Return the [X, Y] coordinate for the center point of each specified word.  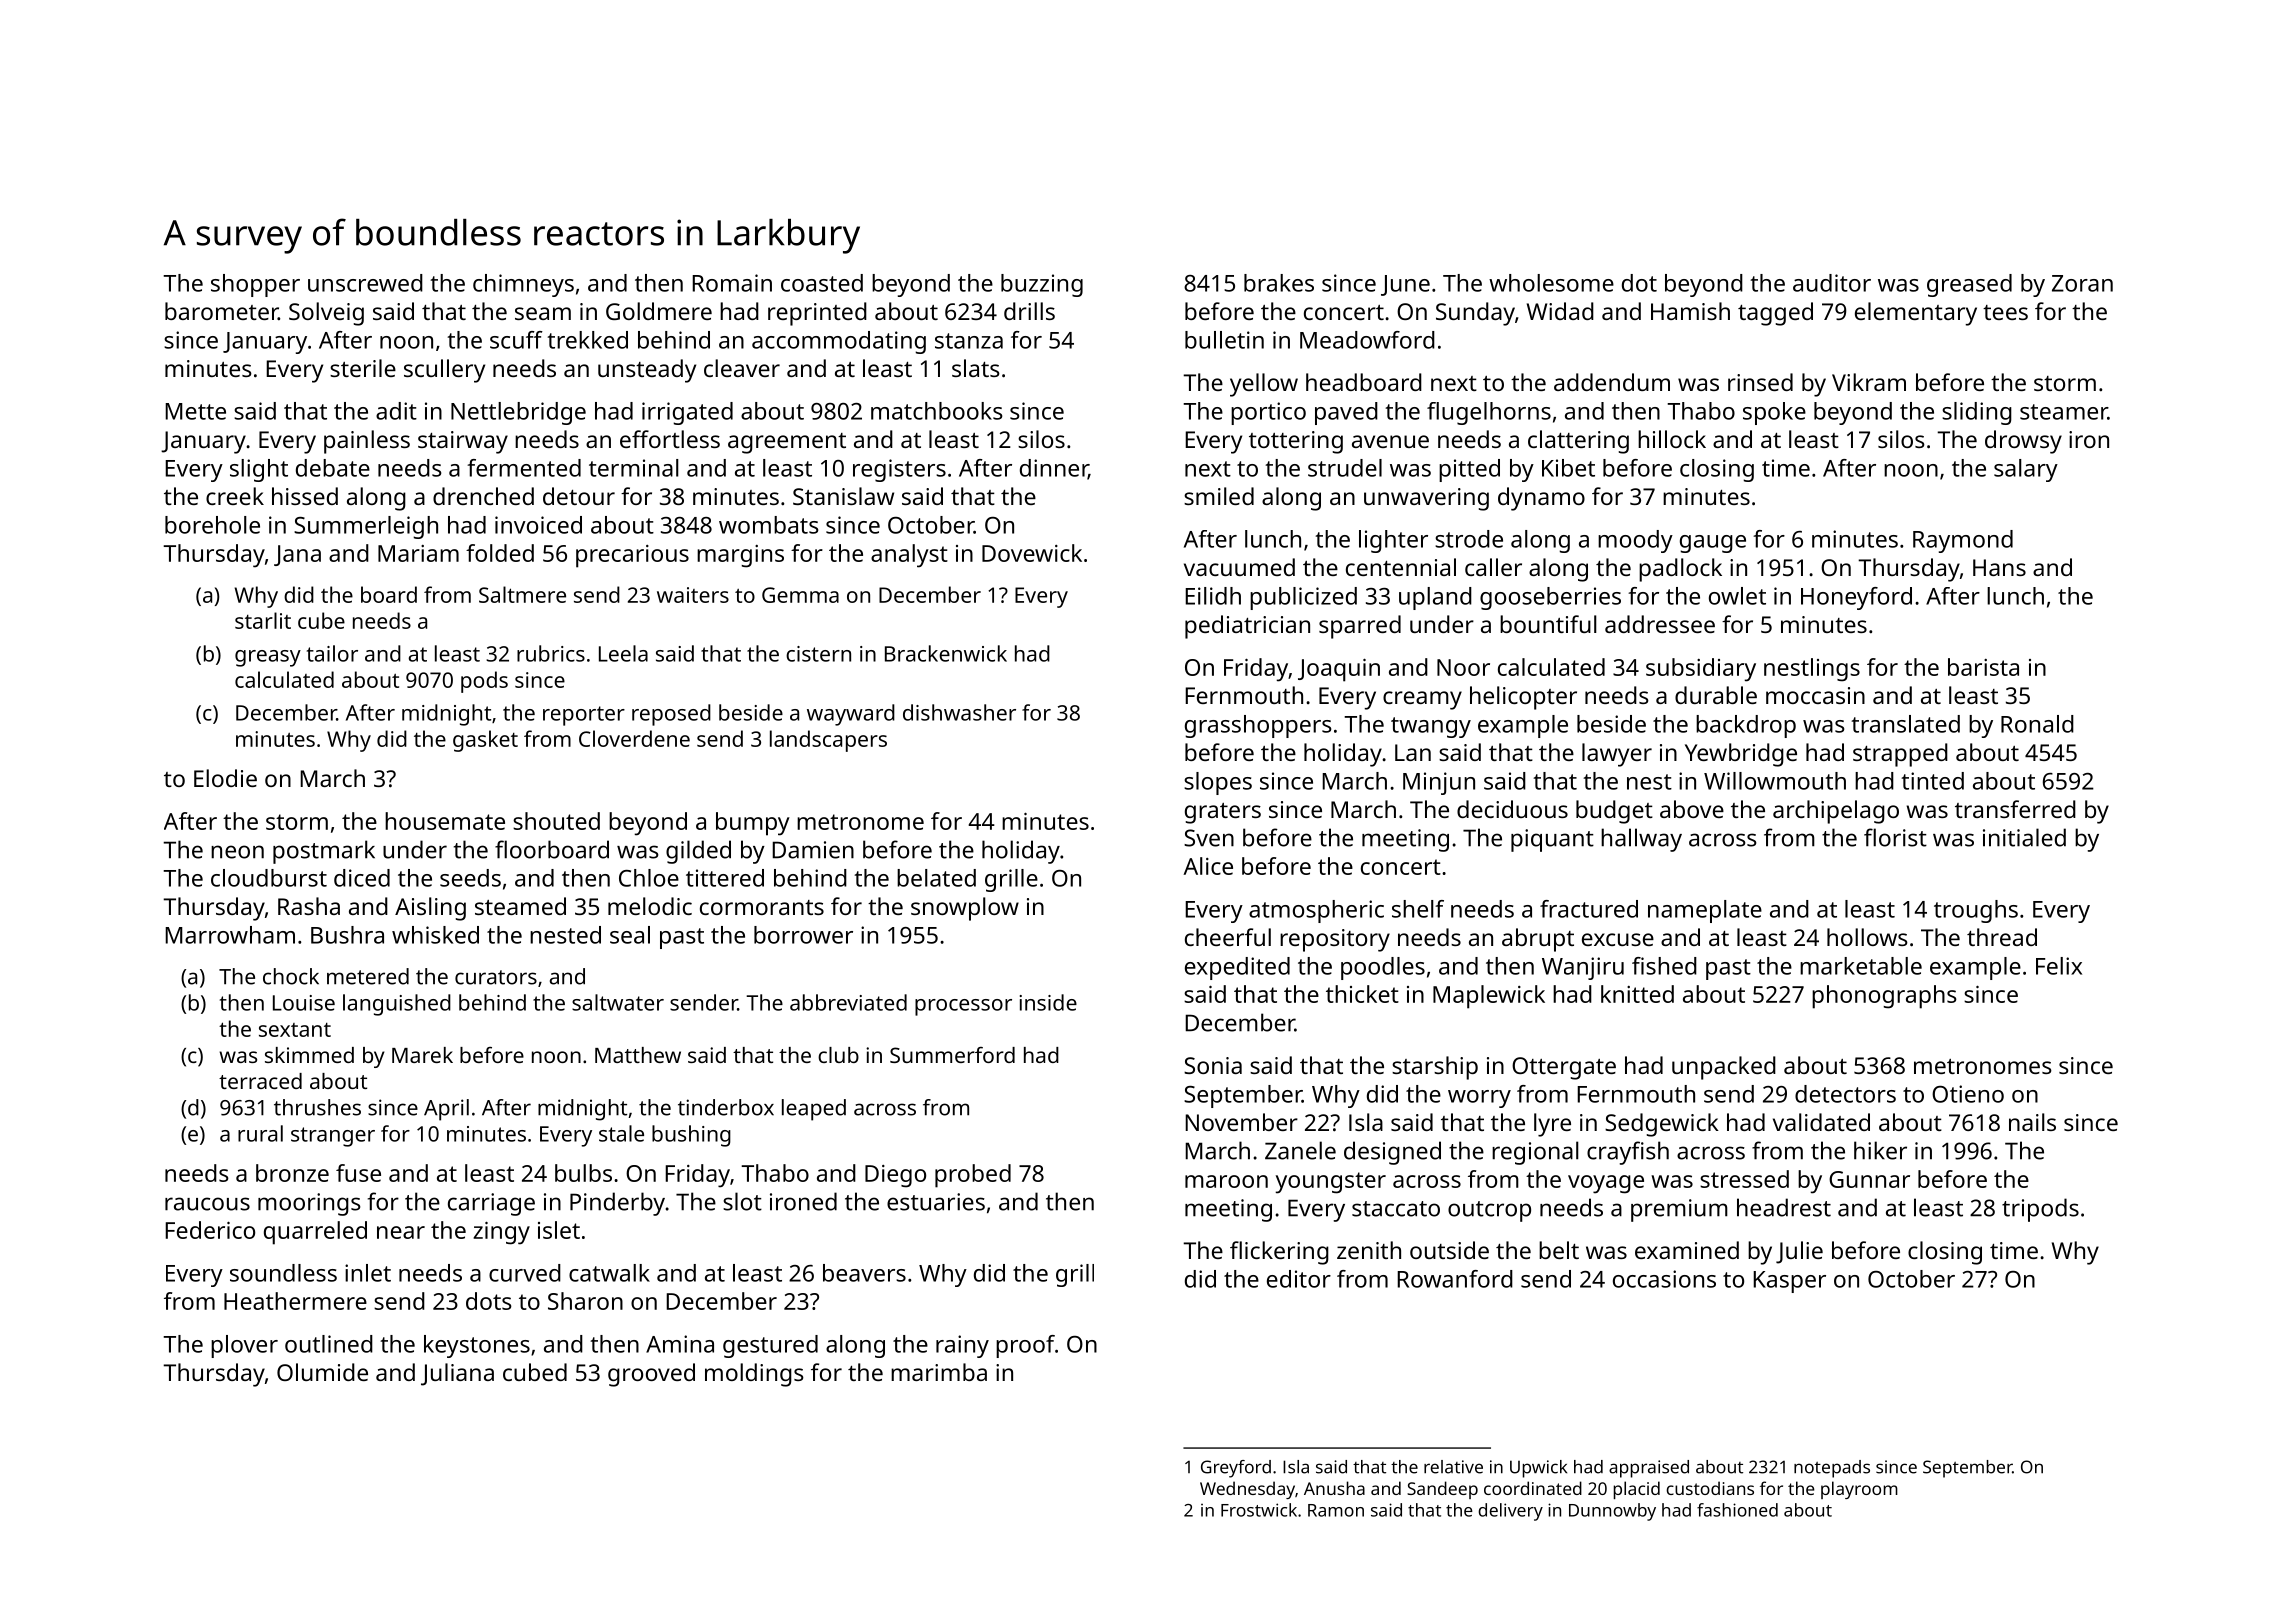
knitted [1637, 994]
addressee [1660, 624]
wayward [851, 715]
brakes [1279, 283]
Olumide [322, 1372]
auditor [1832, 283]
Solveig [326, 314]
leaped [814, 1110]
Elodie [225, 778]
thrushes [317, 1107]
